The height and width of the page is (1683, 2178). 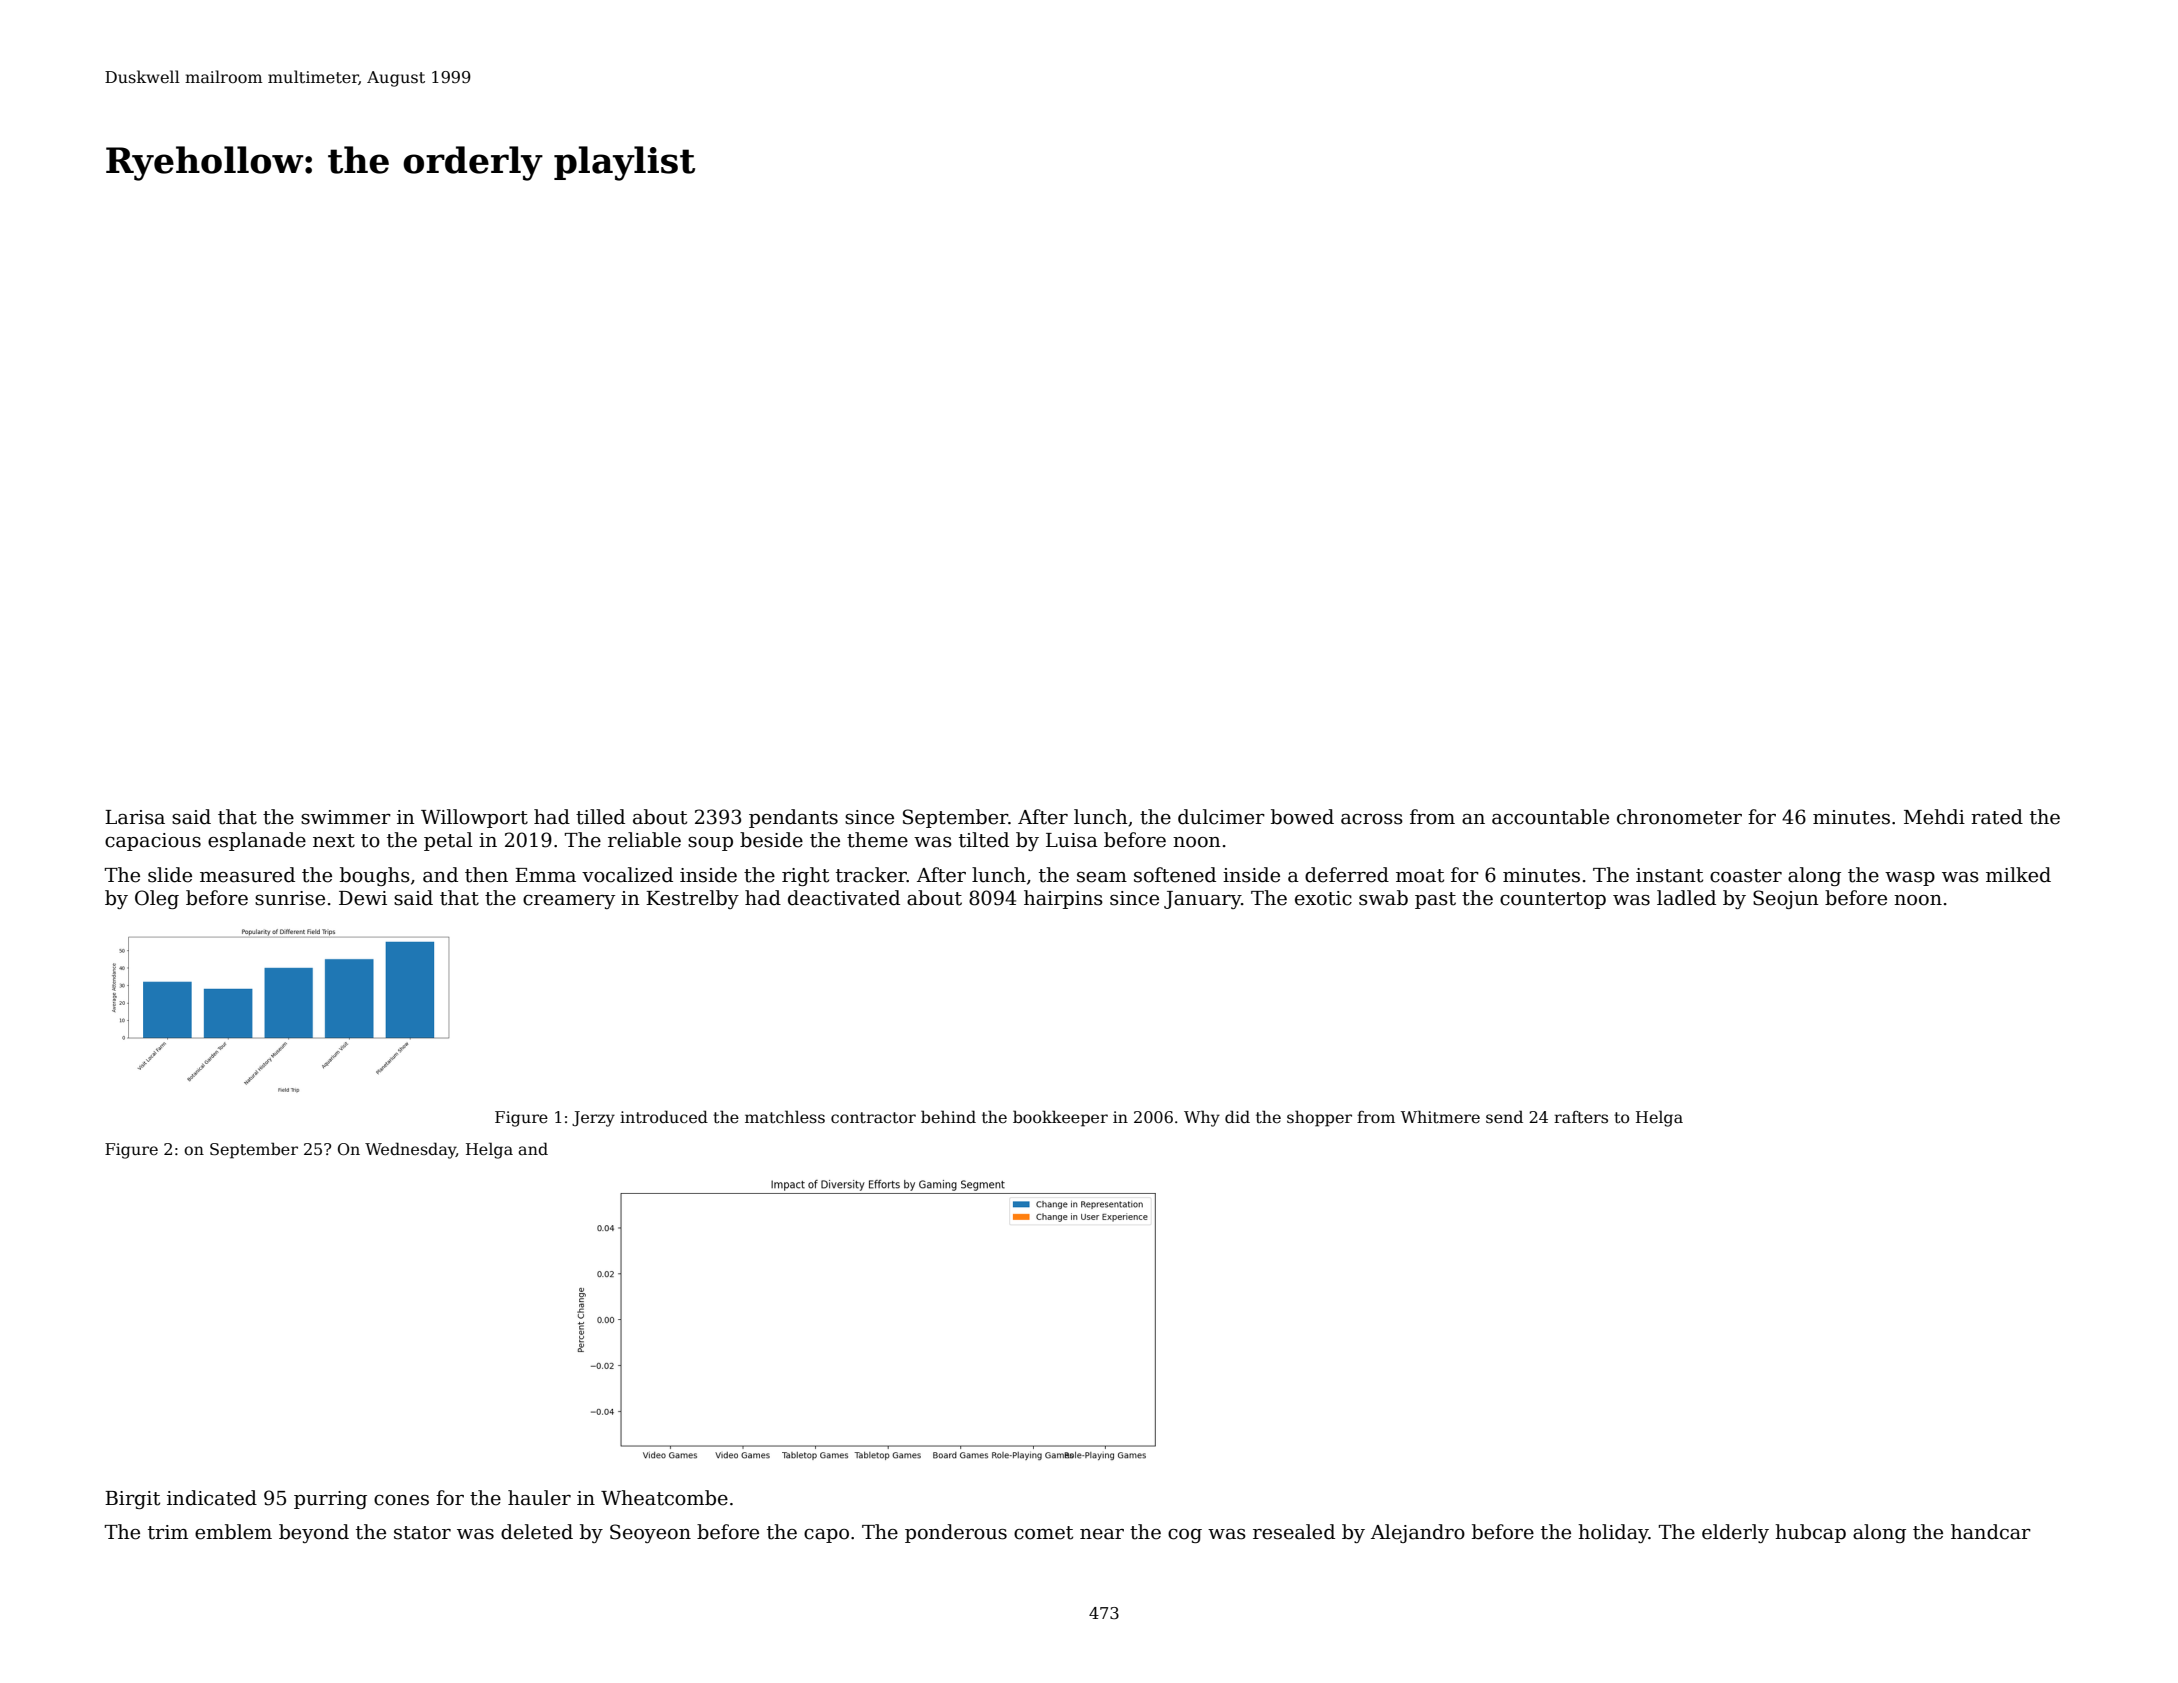 I want to click on hauler, so click(x=539, y=1498).
